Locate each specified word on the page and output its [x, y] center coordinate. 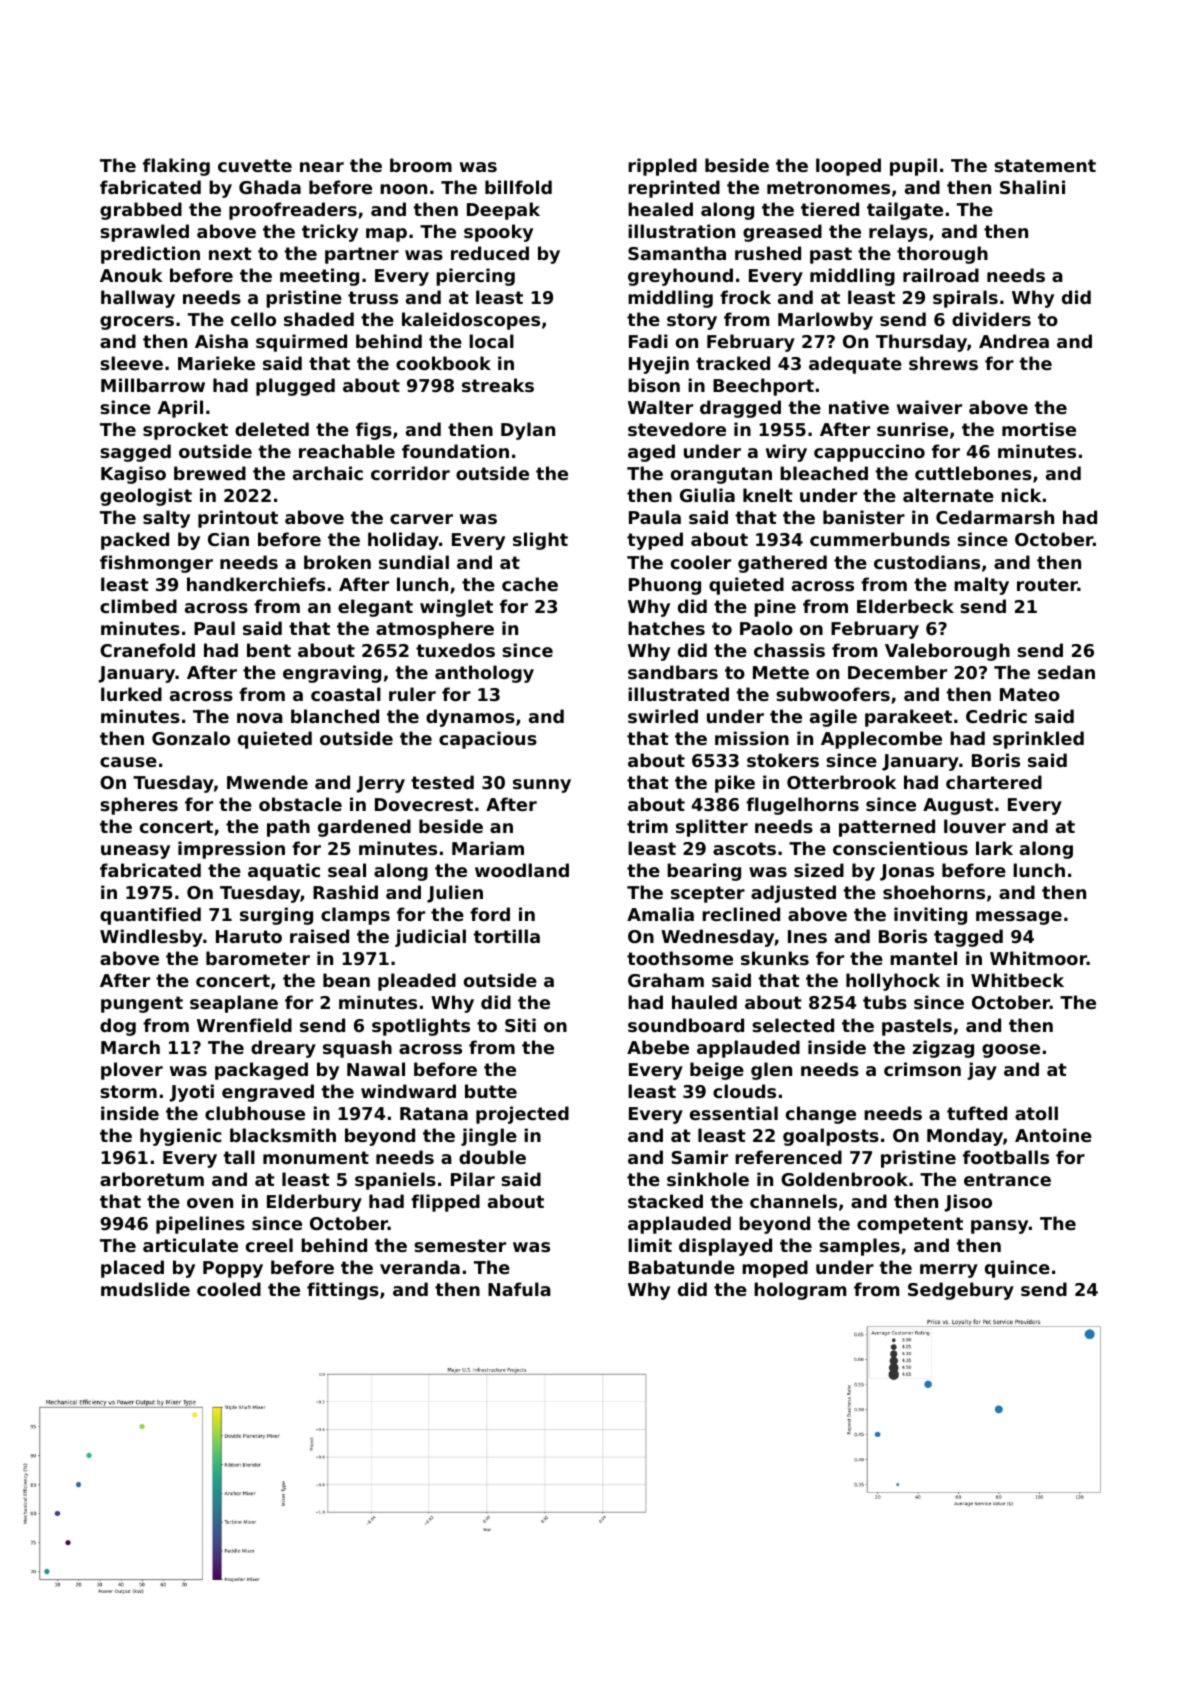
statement [1045, 165]
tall [239, 1157]
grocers [137, 323]
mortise [1039, 429]
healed [660, 209]
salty [166, 519]
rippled [662, 167]
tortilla [506, 936]
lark [994, 848]
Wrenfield [244, 1025]
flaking [176, 167]
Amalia [660, 914]
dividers [991, 319]
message [1019, 918]
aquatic [284, 872]
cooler [701, 562]
